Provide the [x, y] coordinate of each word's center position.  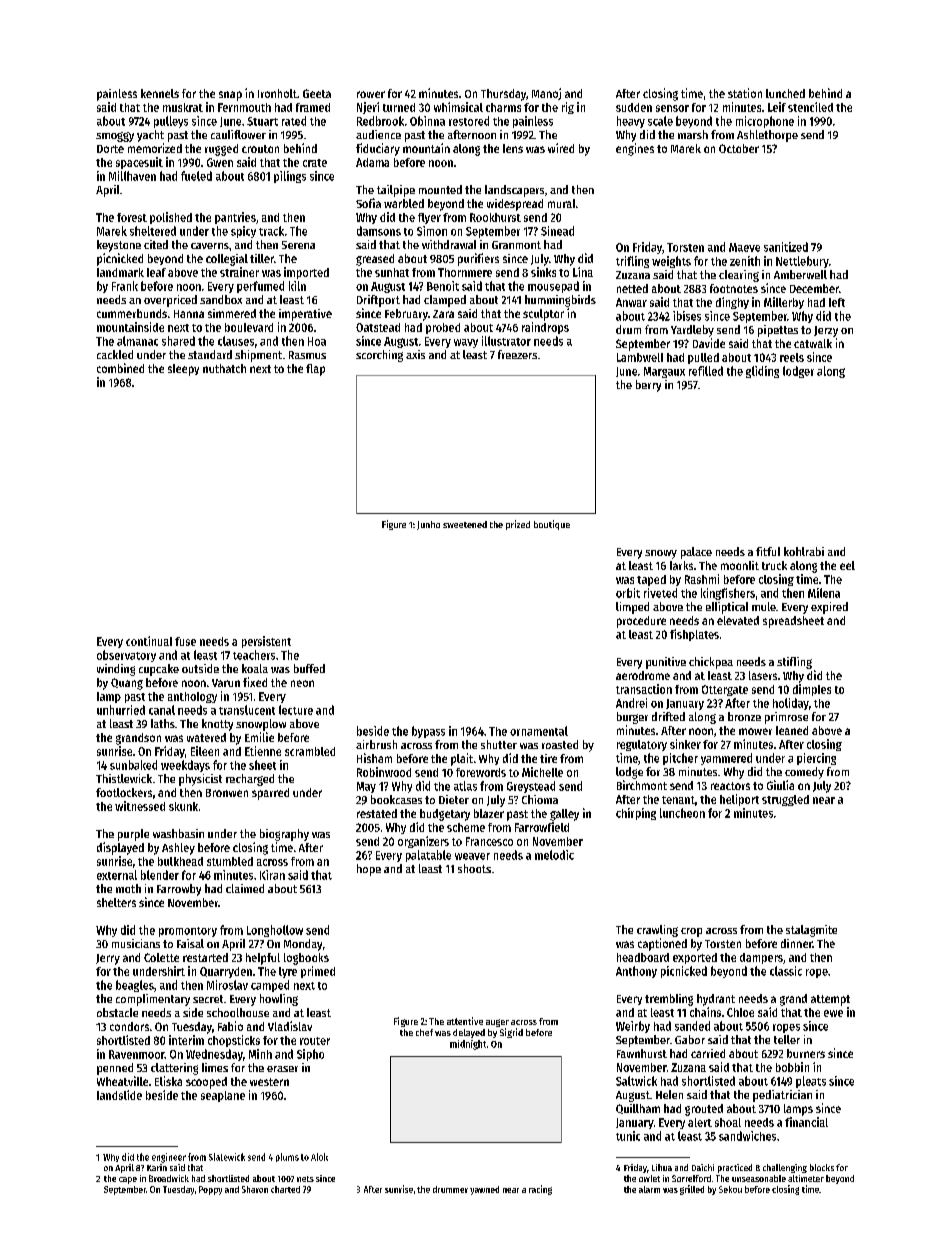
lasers [763, 675]
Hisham [374, 758]
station [745, 93]
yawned [484, 1190]
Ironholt [277, 93]
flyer [429, 218]
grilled [692, 1190]
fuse [185, 641]
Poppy [210, 1190]
